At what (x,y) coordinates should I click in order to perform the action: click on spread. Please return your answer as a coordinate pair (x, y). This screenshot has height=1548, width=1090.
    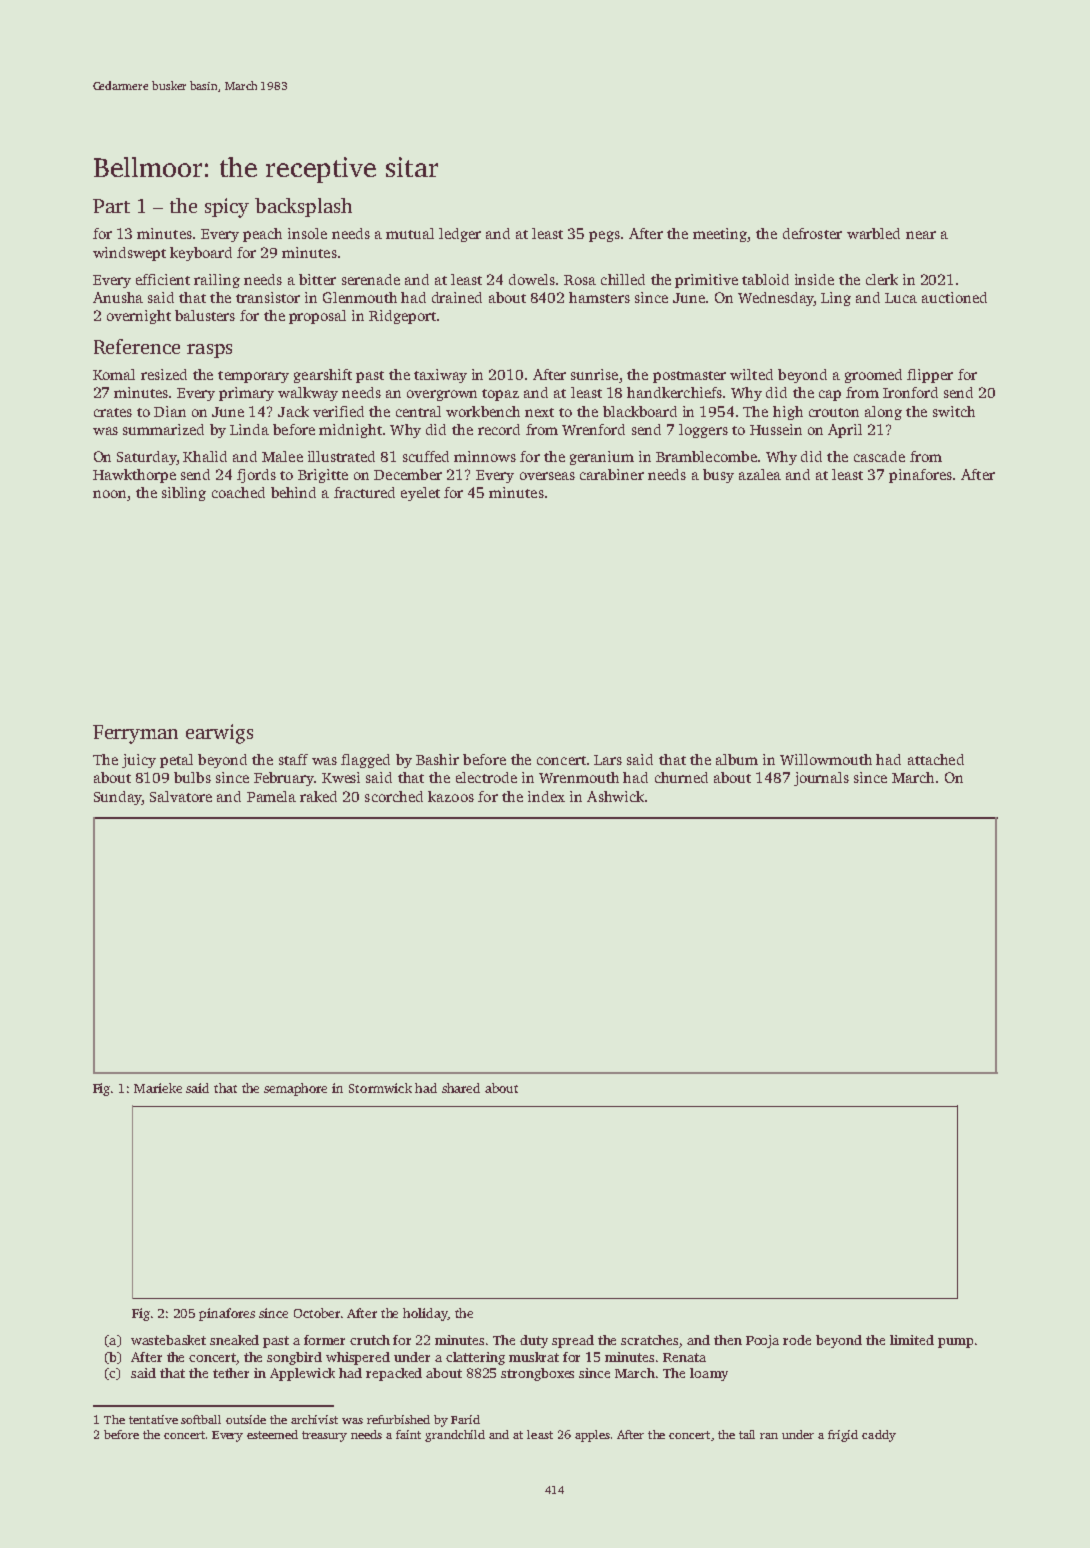
    Looking at the image, I should click on (573, 1341).
